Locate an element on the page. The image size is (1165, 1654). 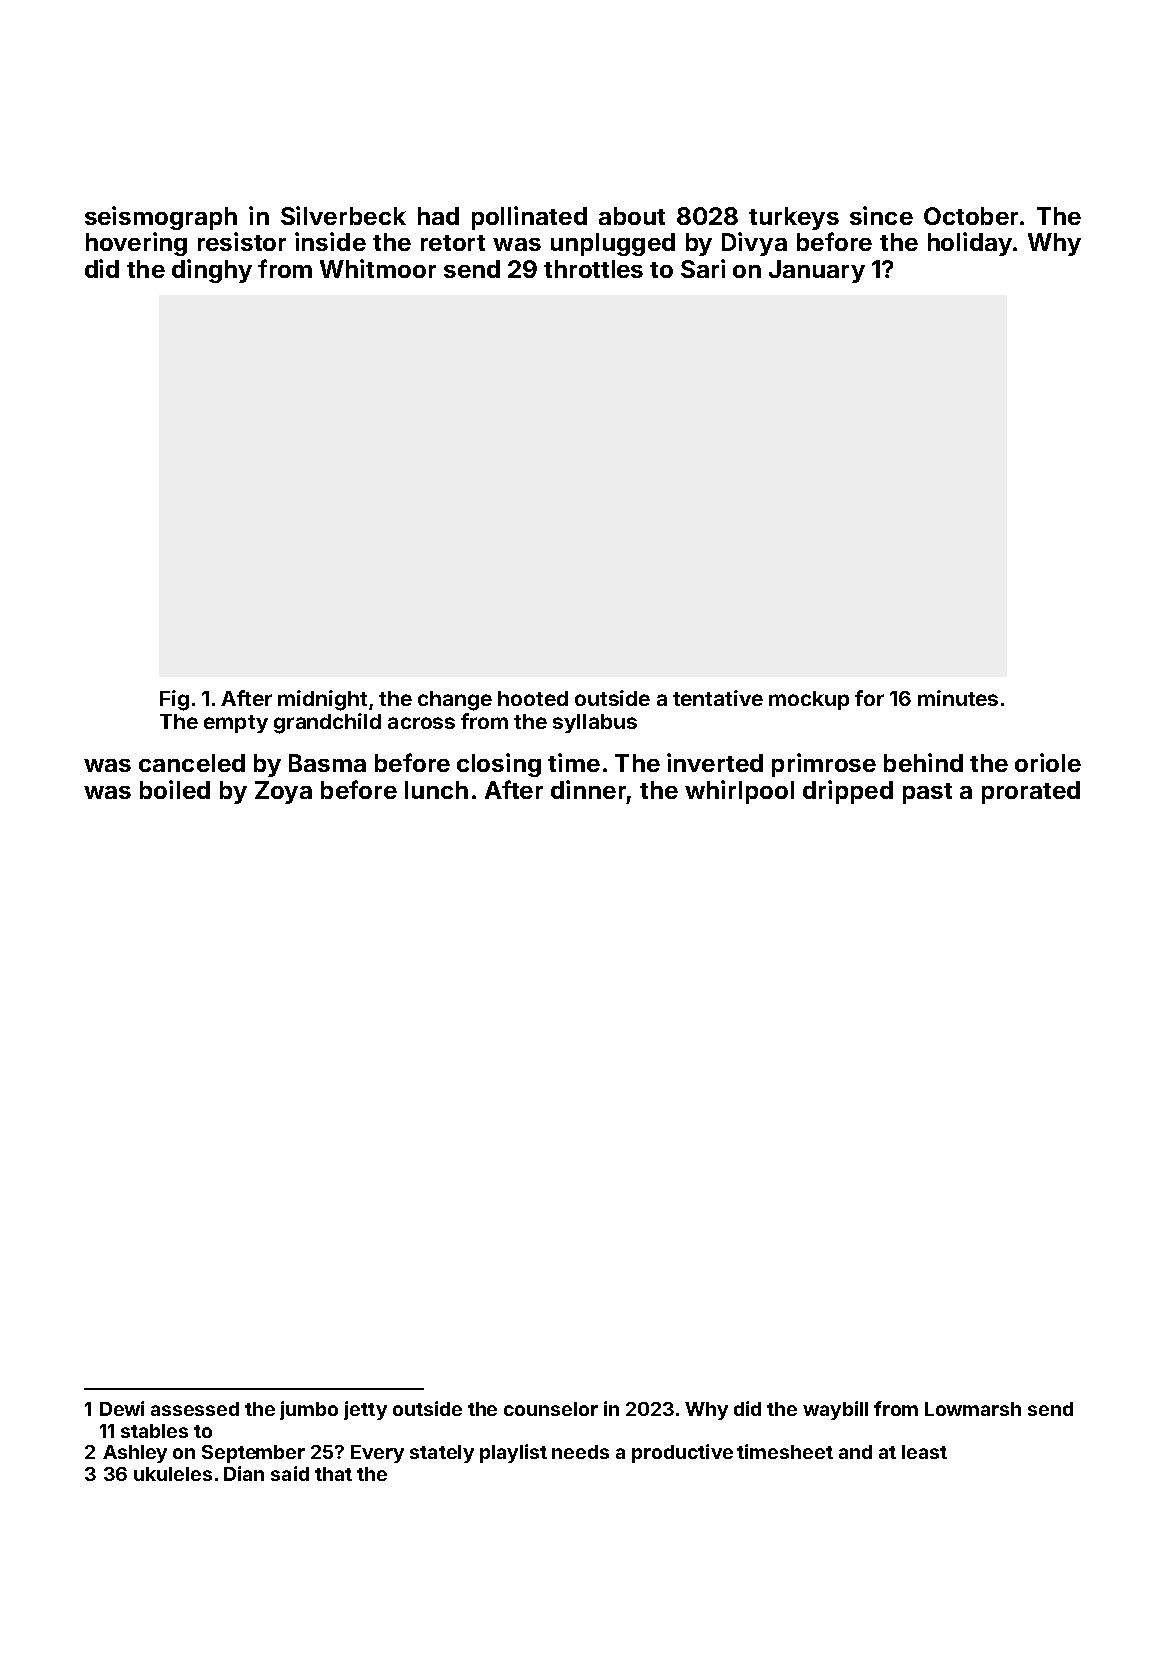
holiday is located at coordinates (970, 244).
